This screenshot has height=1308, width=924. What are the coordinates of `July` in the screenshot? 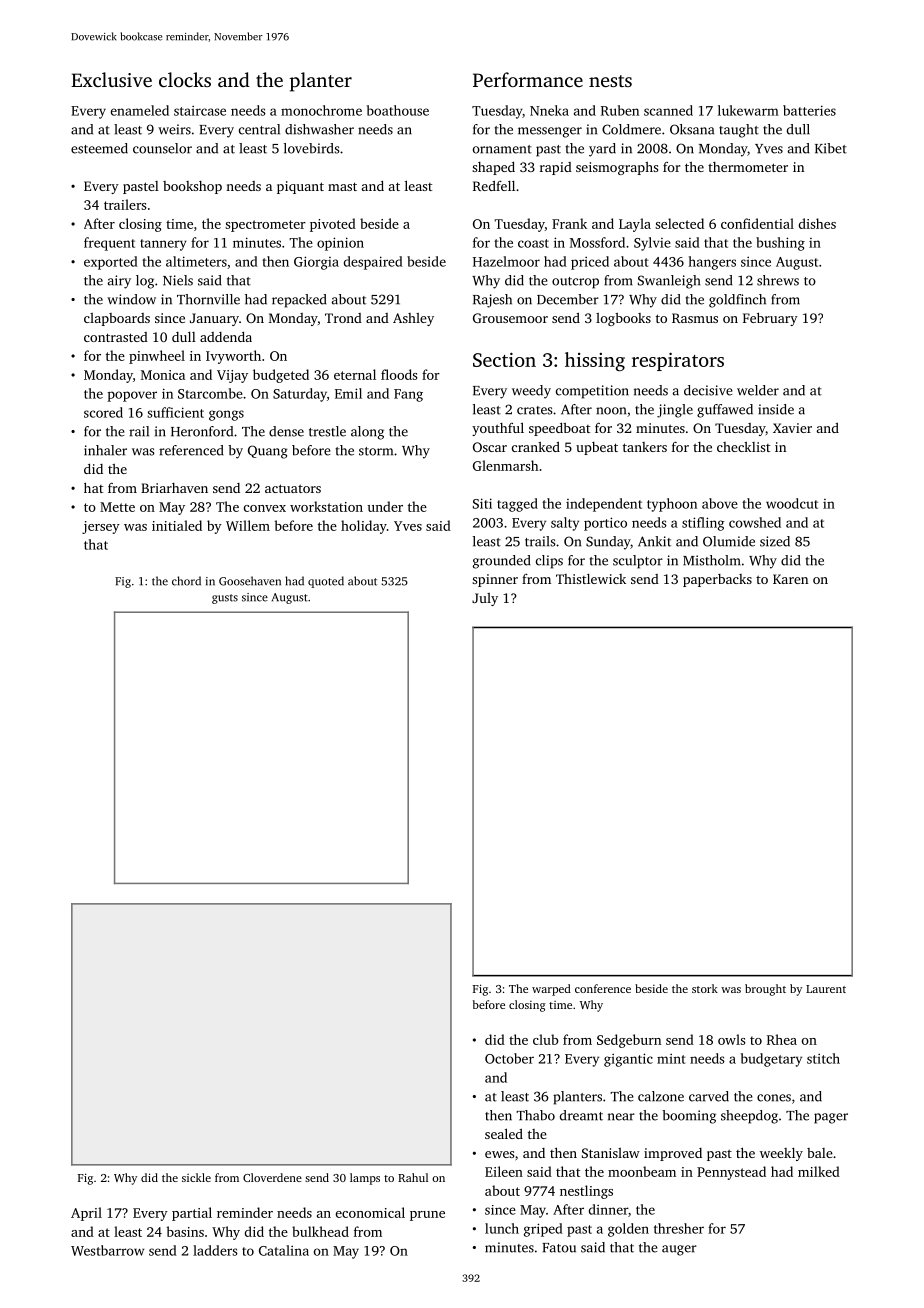 It's located at (485, 599).
